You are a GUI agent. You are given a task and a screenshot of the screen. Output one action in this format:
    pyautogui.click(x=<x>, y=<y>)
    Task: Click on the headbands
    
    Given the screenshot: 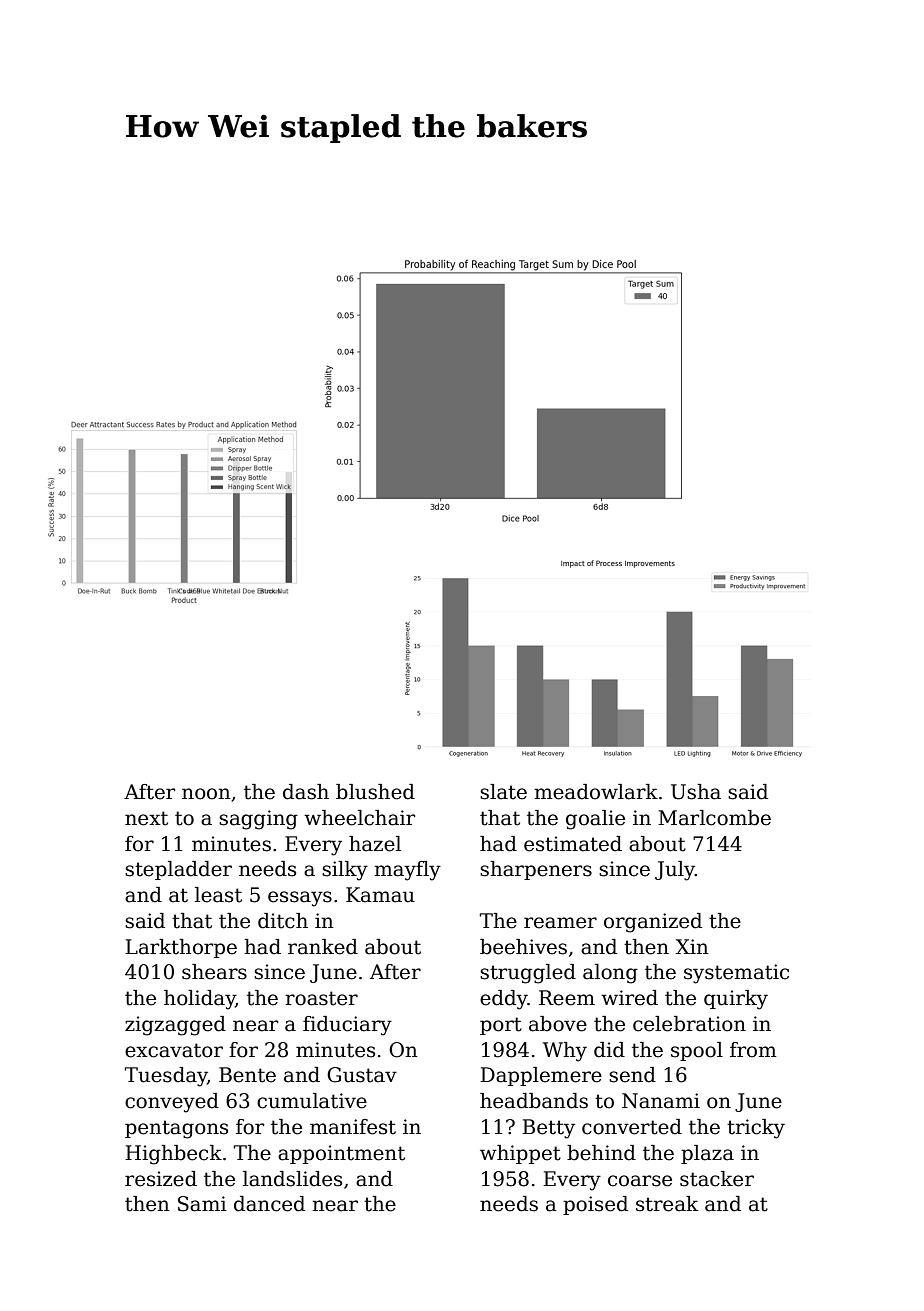 What is the action you would take?
    pyautogui.click(x=534, y=1101)
